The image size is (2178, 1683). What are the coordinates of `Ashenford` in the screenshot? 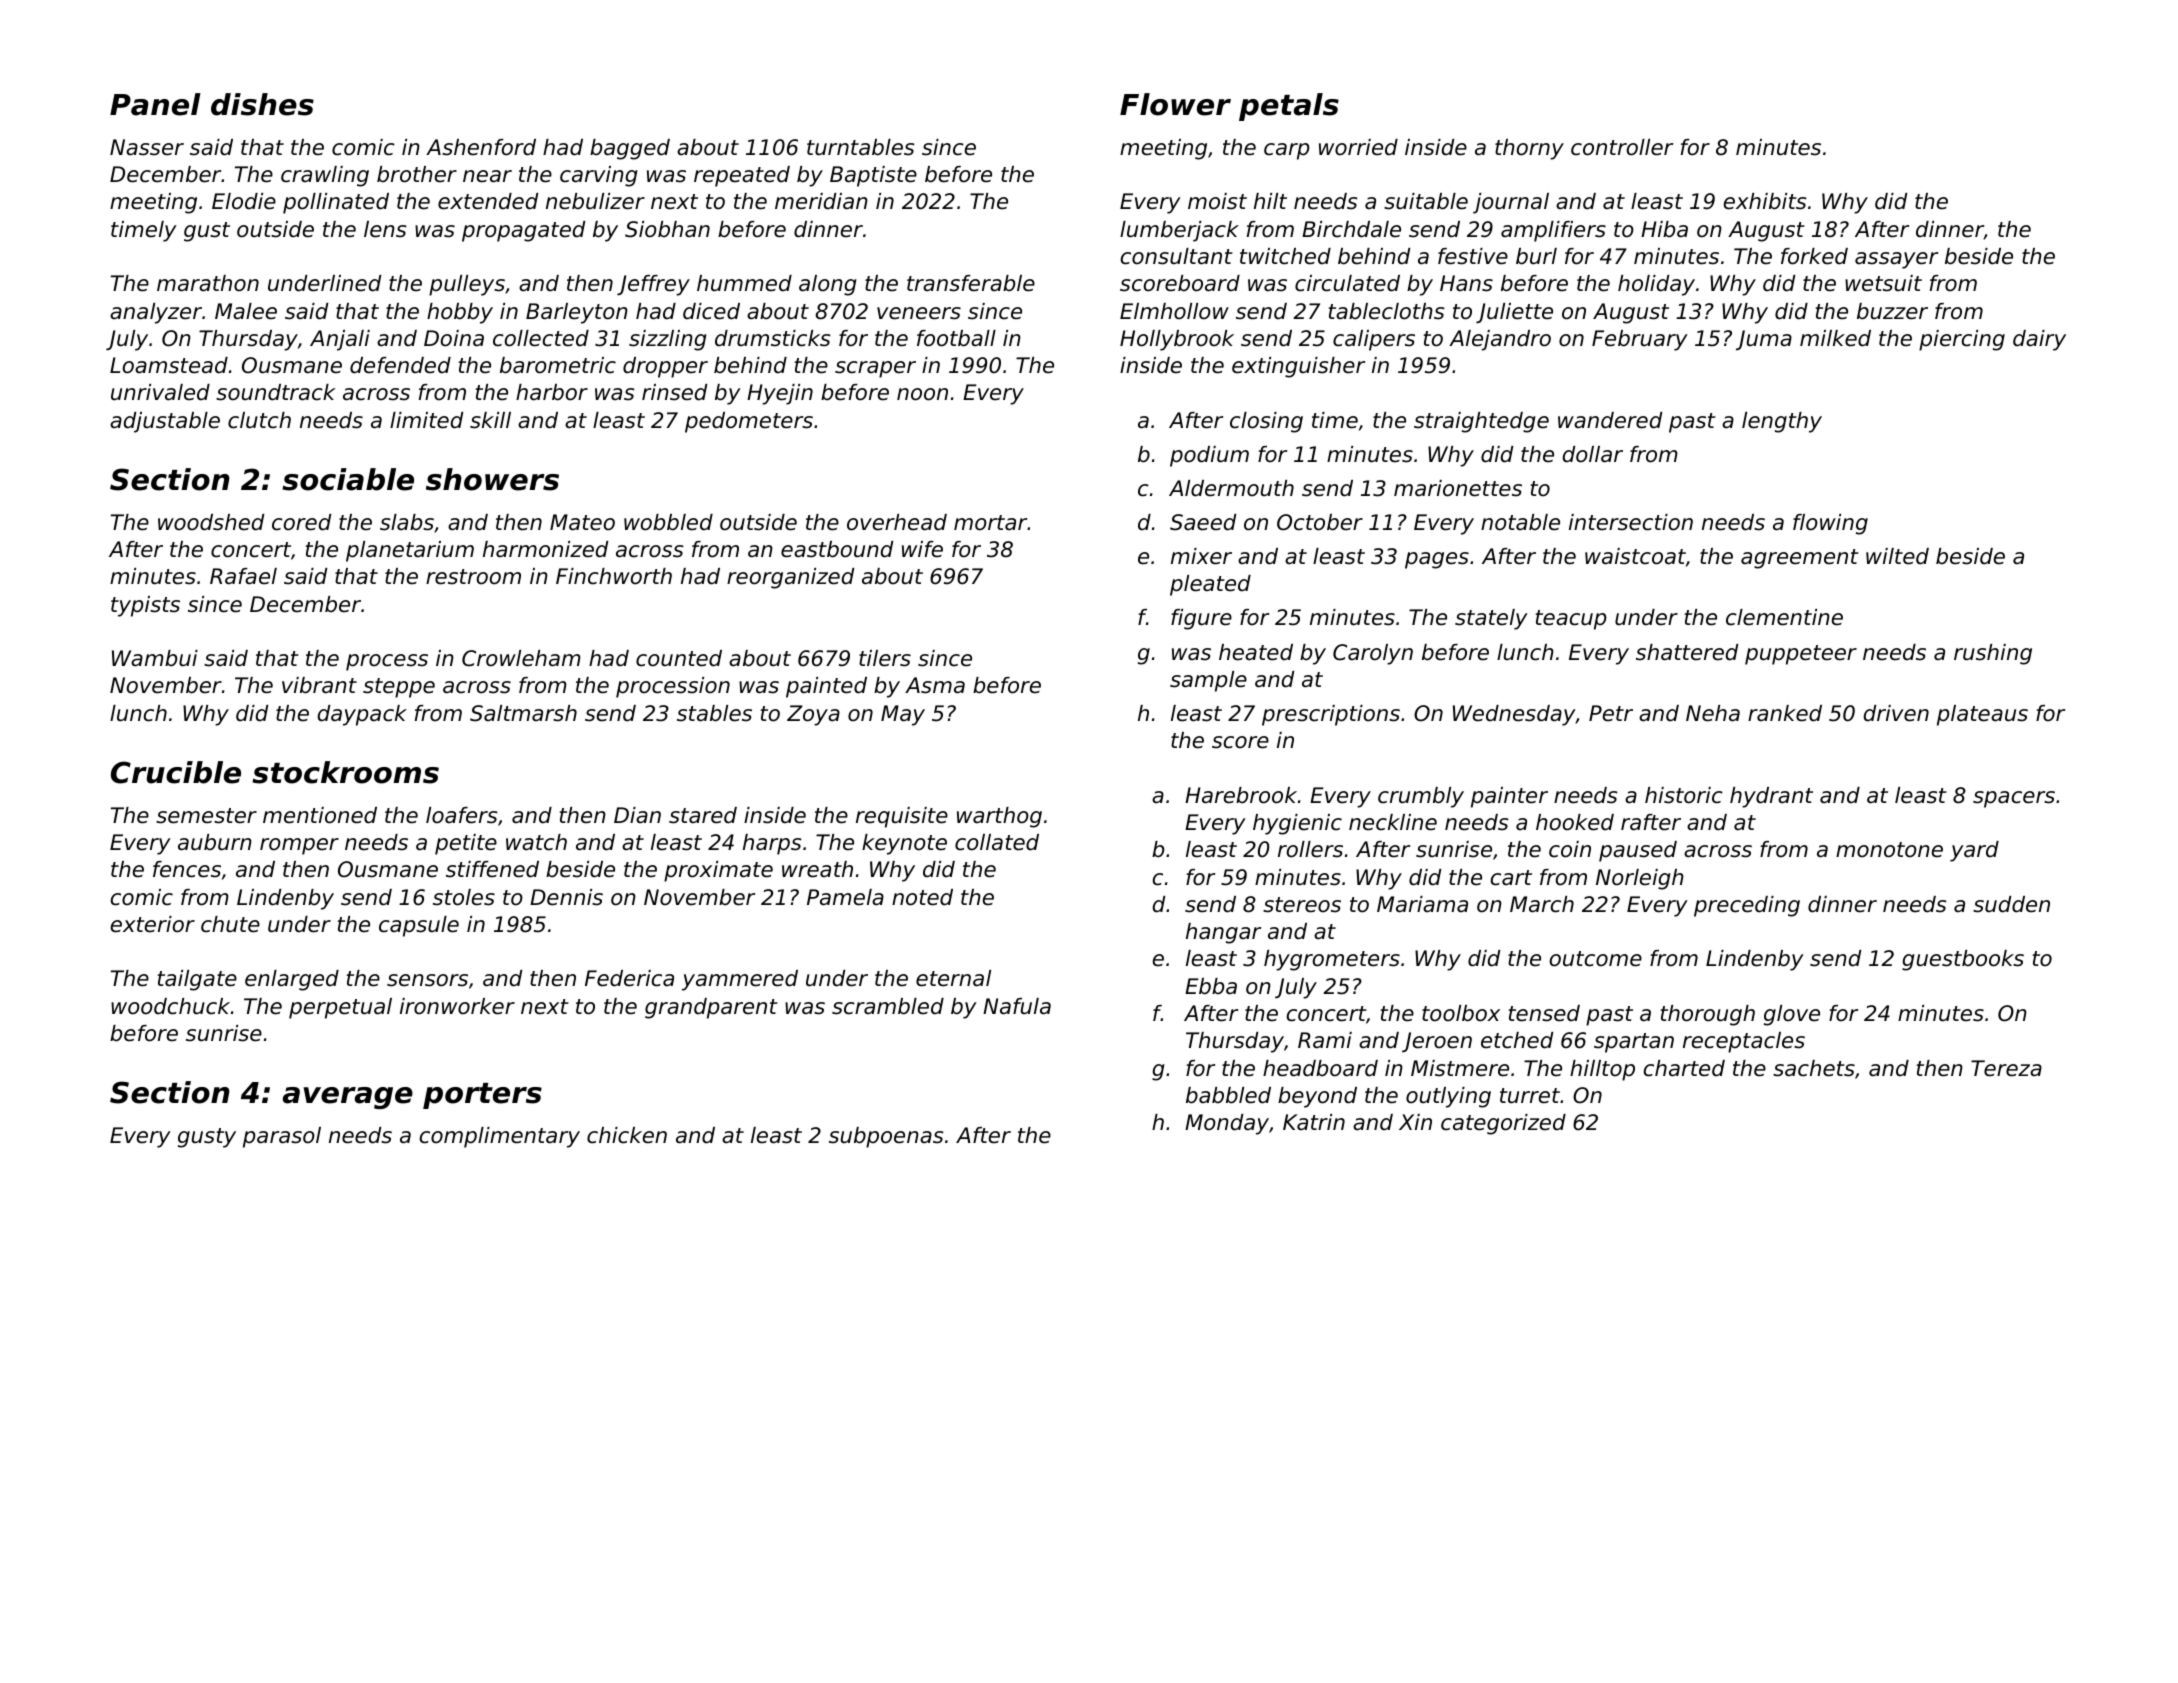 It's located at (481, 147).
